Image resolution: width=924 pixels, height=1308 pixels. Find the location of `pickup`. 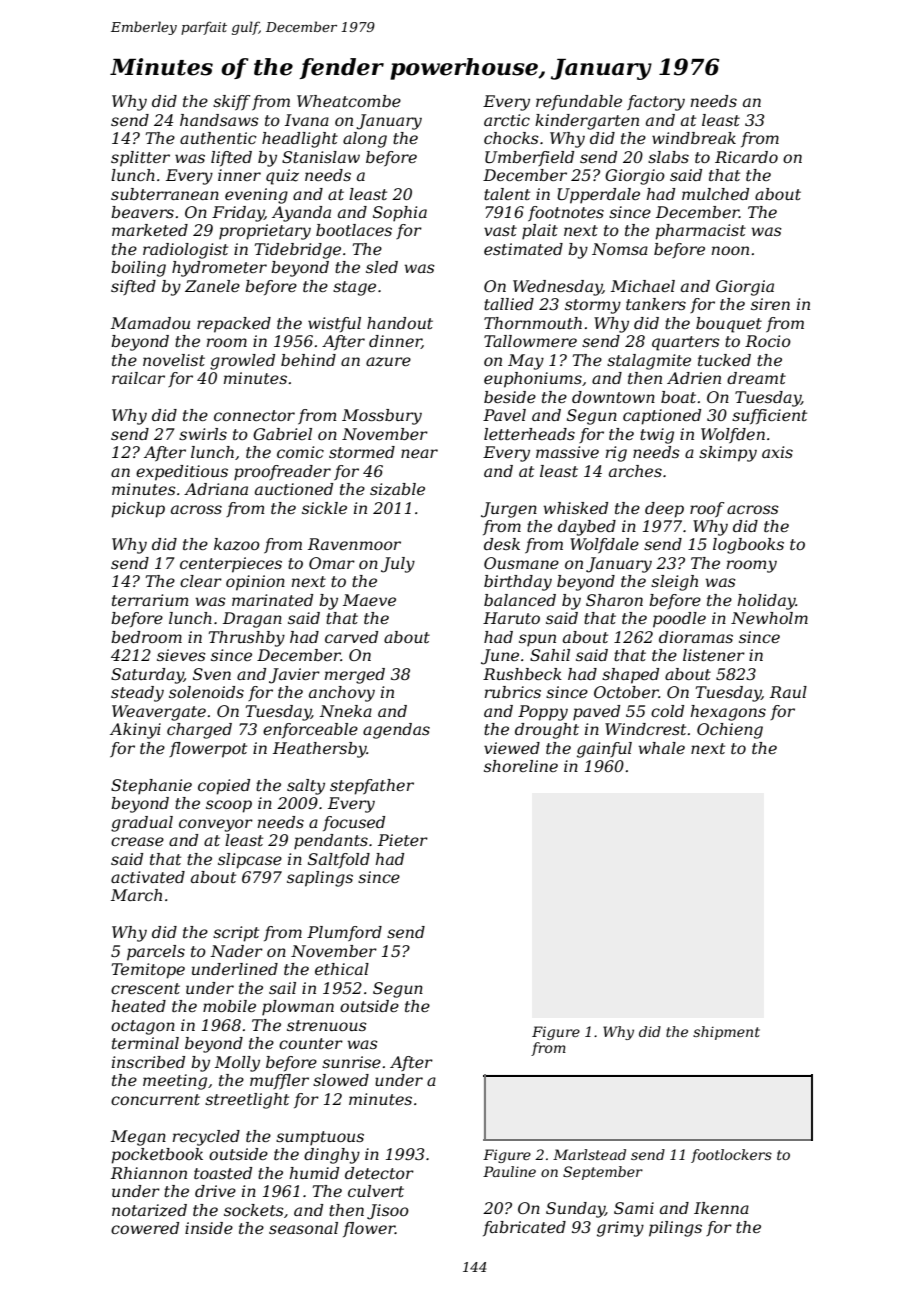

pickup is located at coordinates (138, 510).
